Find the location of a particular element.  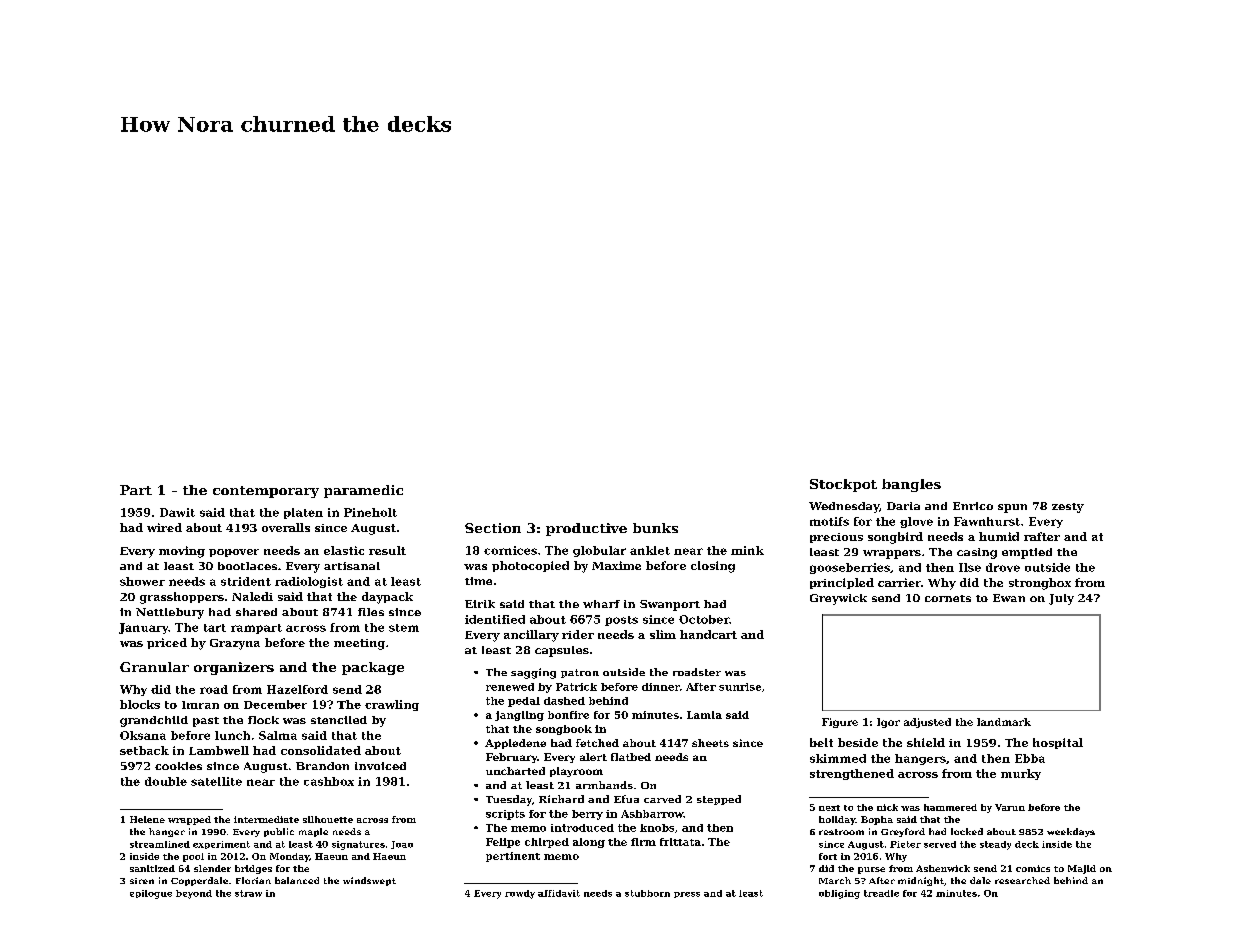

beyond is located at coordinates (194, 894).
